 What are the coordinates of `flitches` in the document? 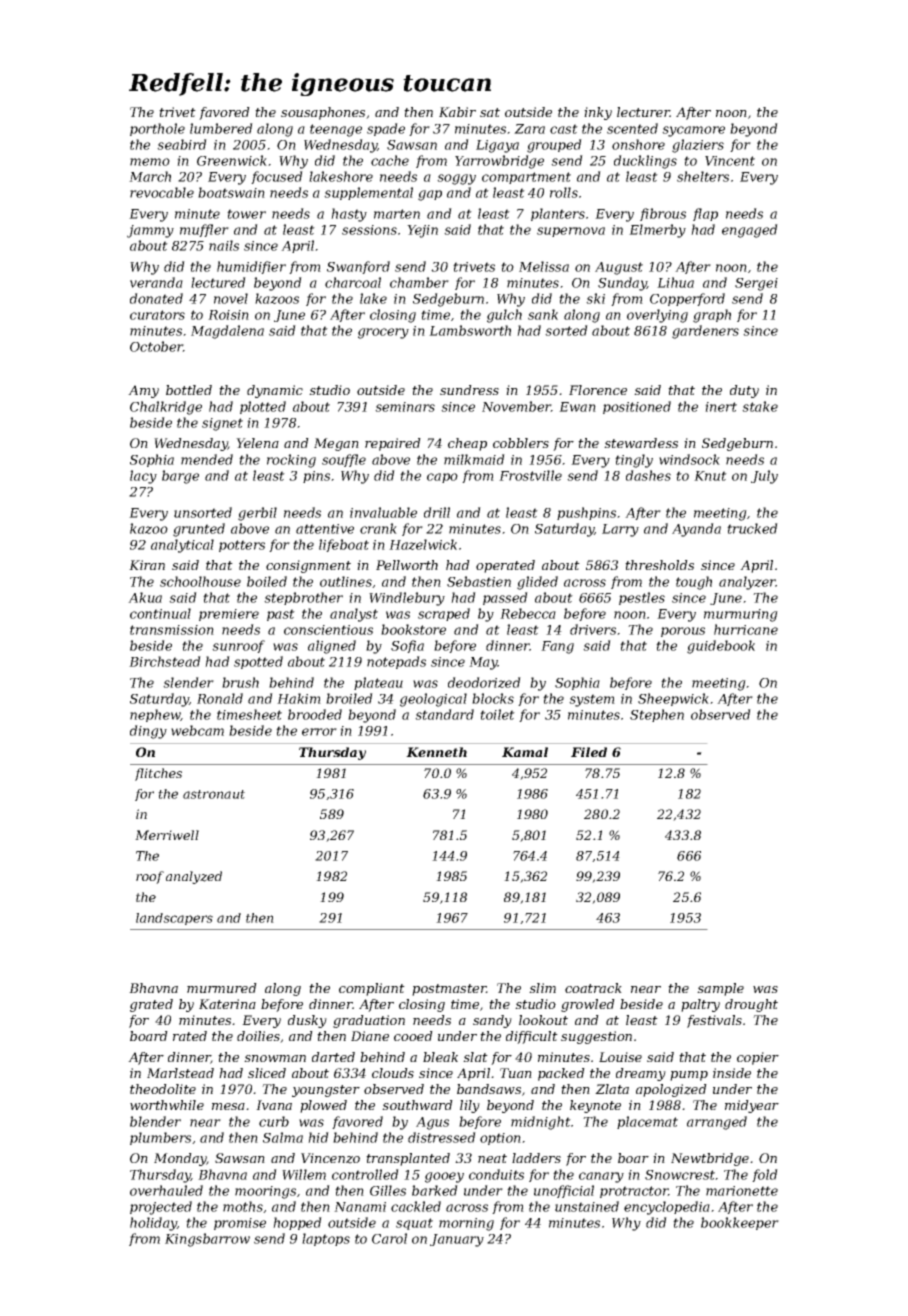 It's located at (158, 774).
